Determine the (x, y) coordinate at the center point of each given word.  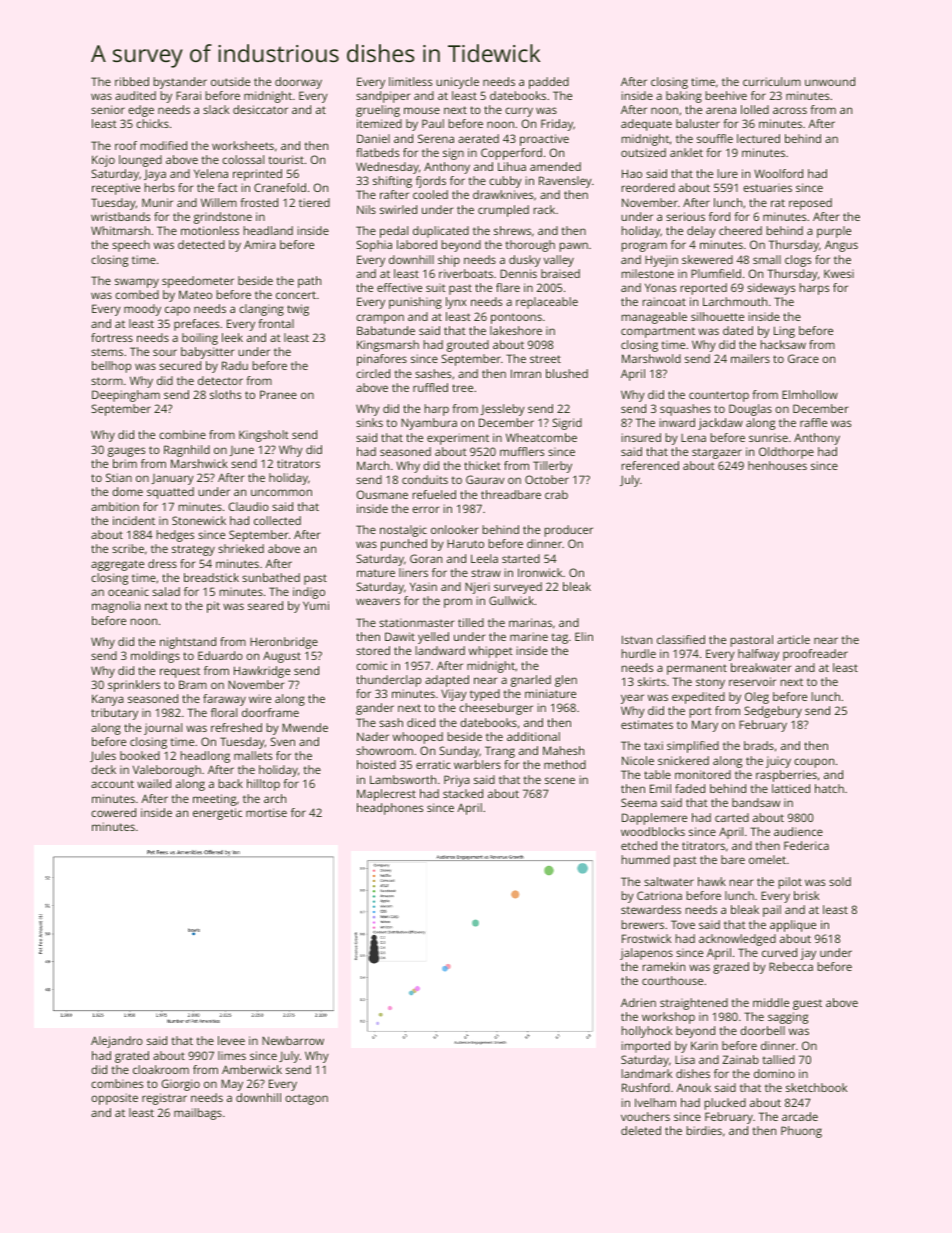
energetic (217, 814)
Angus (841, 246)
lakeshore (516, 330)
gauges (126, 452)
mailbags (198, 1114)
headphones (390, 809)
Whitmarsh (120, 230)
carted (732, 817)
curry (519, 112)
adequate (646, 125)
